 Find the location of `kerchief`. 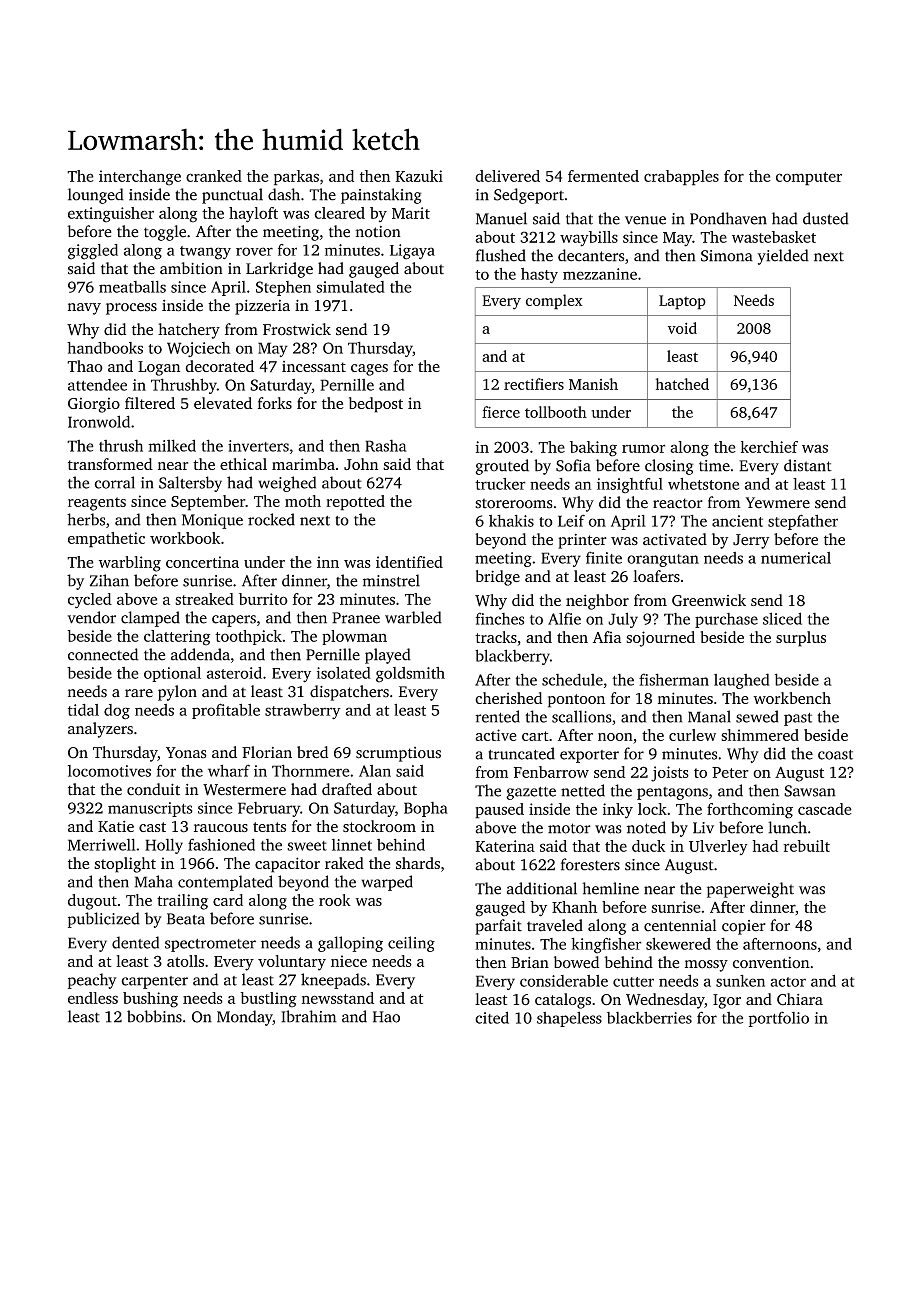

kerchief is located at coordinates (769, 447).
